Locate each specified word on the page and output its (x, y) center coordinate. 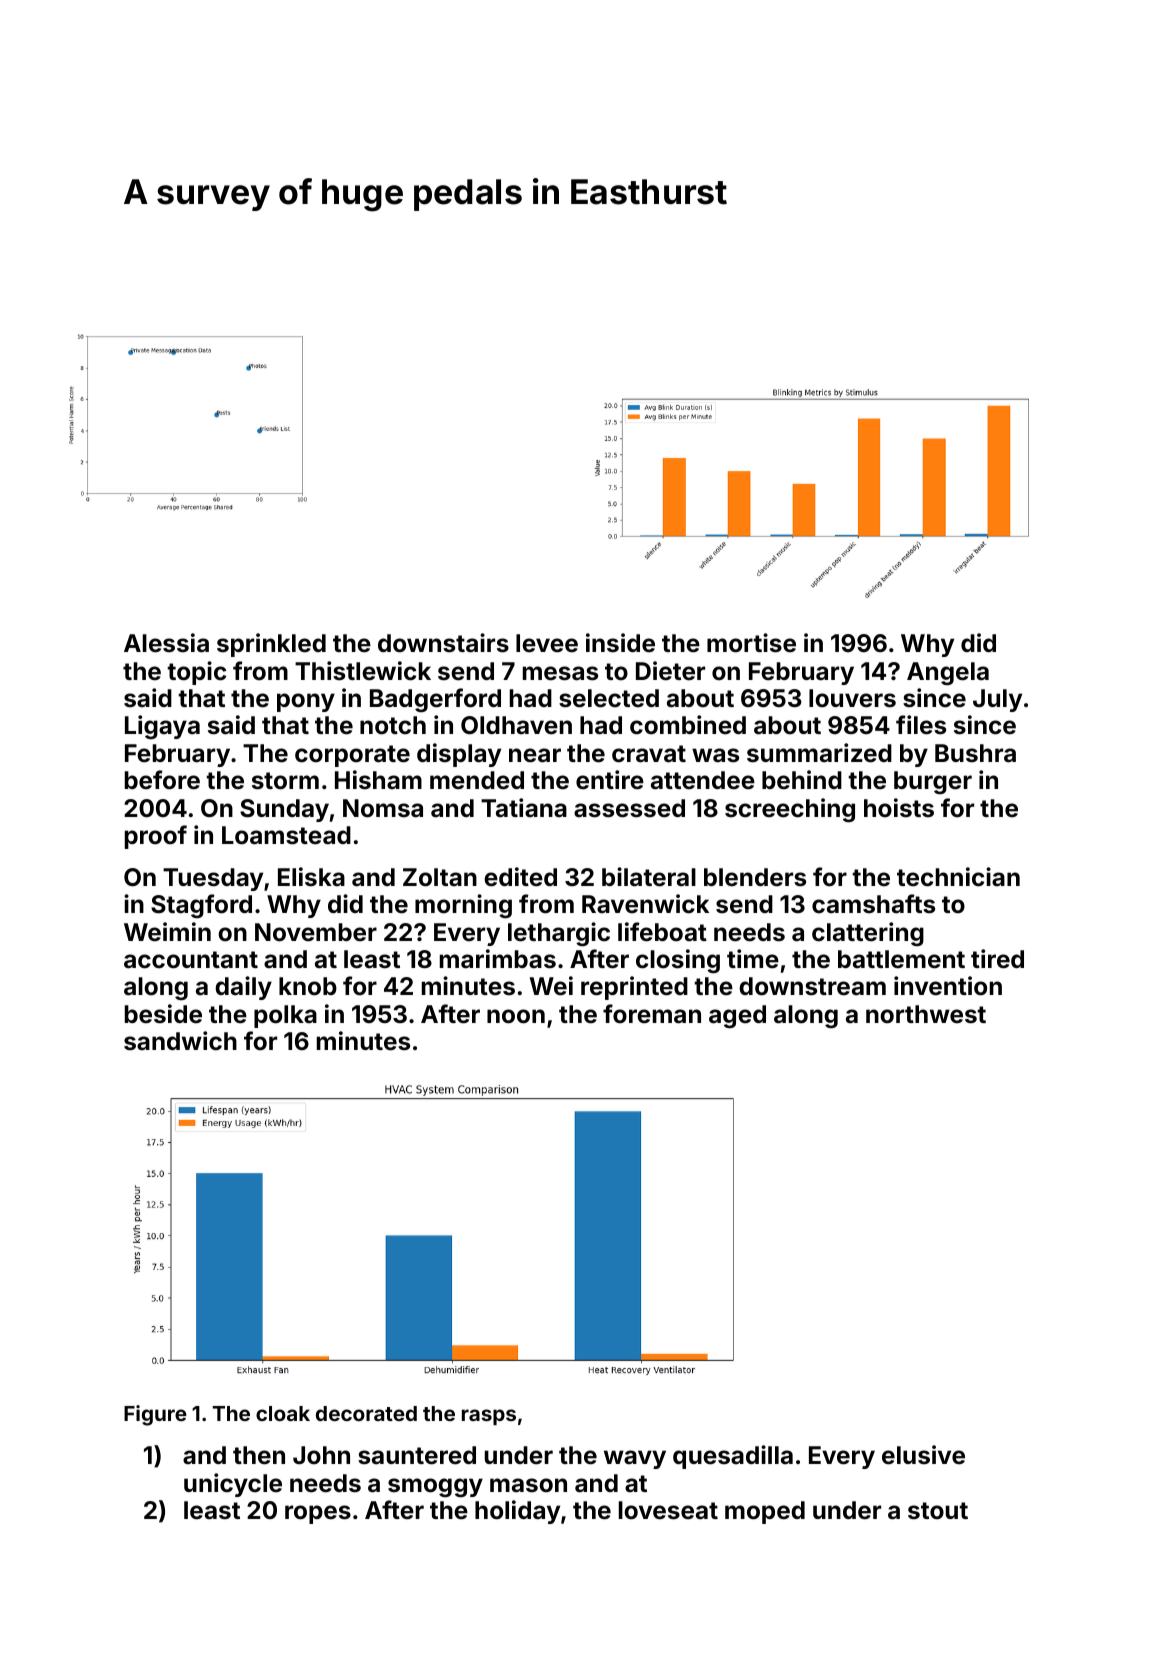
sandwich (180, 1041)
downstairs (443, 643)
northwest (926, 1014)
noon (516, 1016)
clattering (868, 934)
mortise (751, 643)
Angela (948, 673)
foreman (652, 1014)
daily (243, 988)
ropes (318, 1514)
